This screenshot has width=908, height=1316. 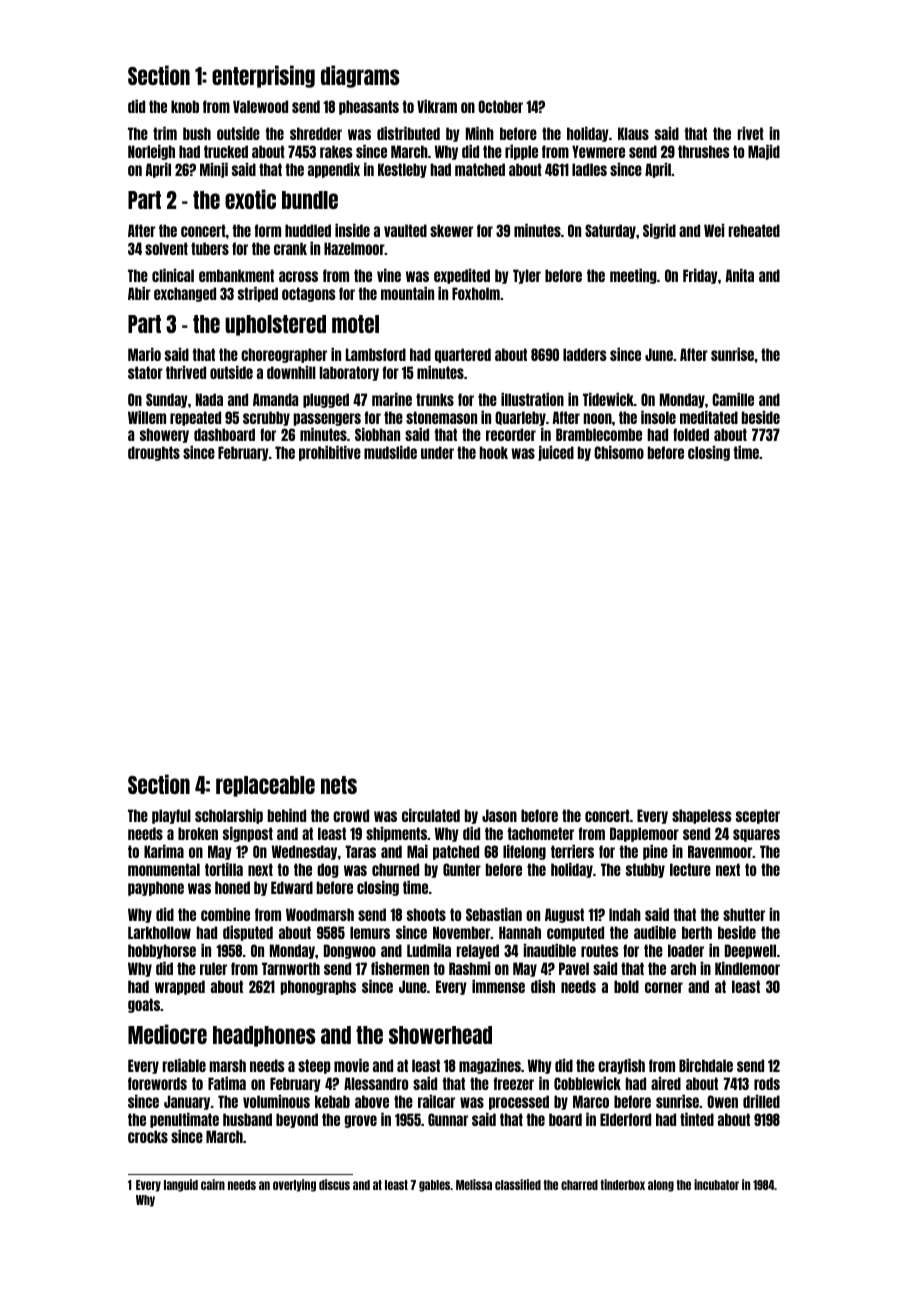 What do you see at coordinates (185, 106) in the screenshot?
I see `knob` at bounding box center [185, 106].
